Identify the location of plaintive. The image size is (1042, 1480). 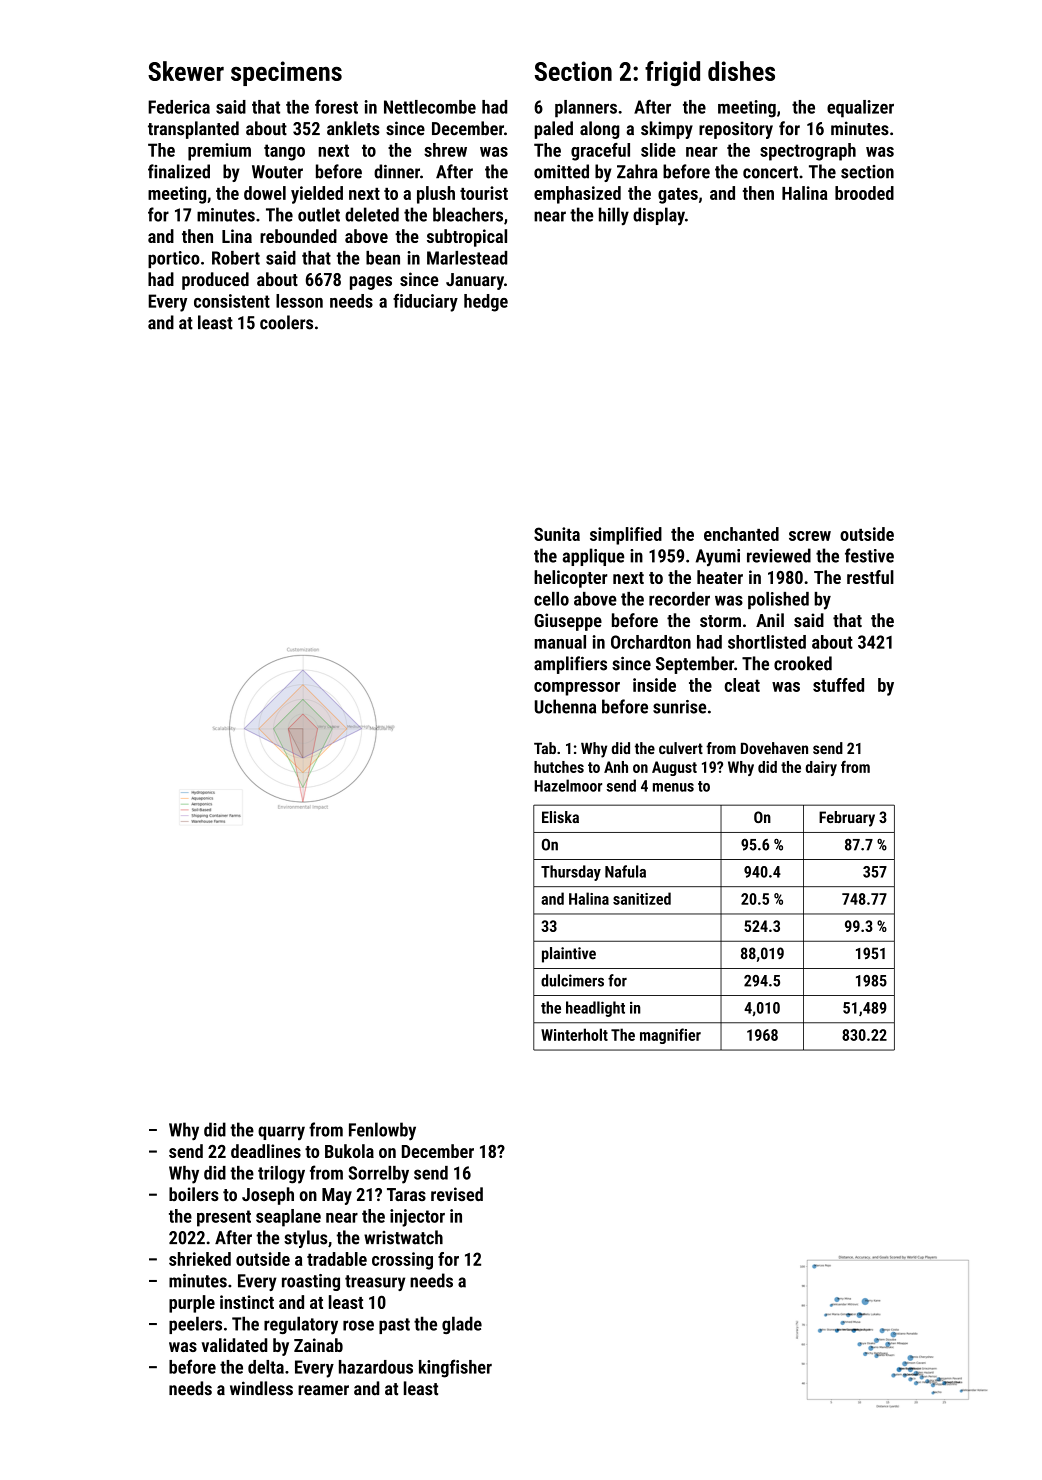
(569, 955).
